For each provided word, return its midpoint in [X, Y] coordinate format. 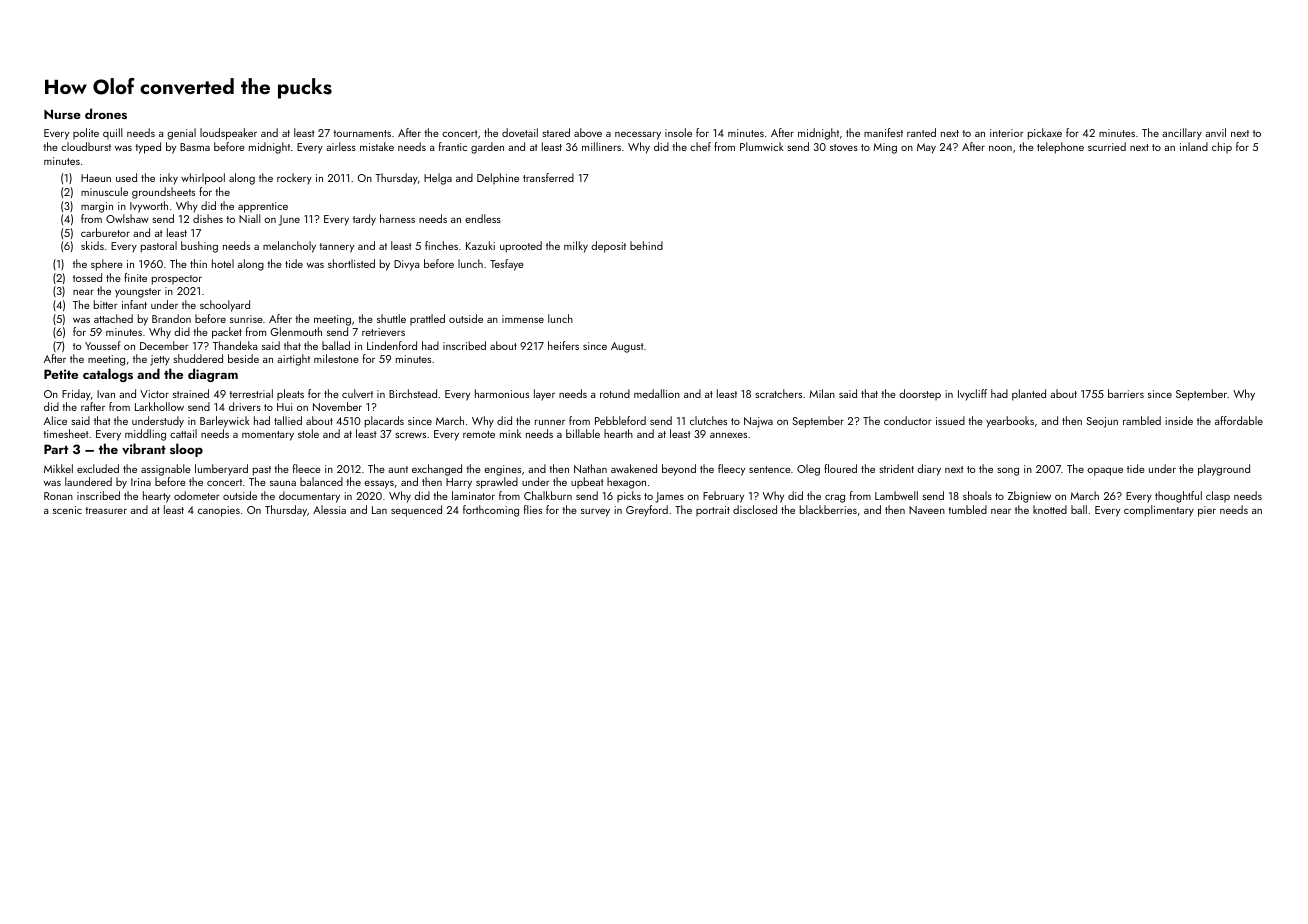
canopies [219, 511]
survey [595, 512]
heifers [563, 345]
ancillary [1182, 134]
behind [646, 245]
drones [106, 113]
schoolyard [225, 306]
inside [1179, 420]
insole [678, 132]
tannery [336, 248]
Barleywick [225, 422]
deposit [608, 247]
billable [583, 433]
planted [1029, 395]
